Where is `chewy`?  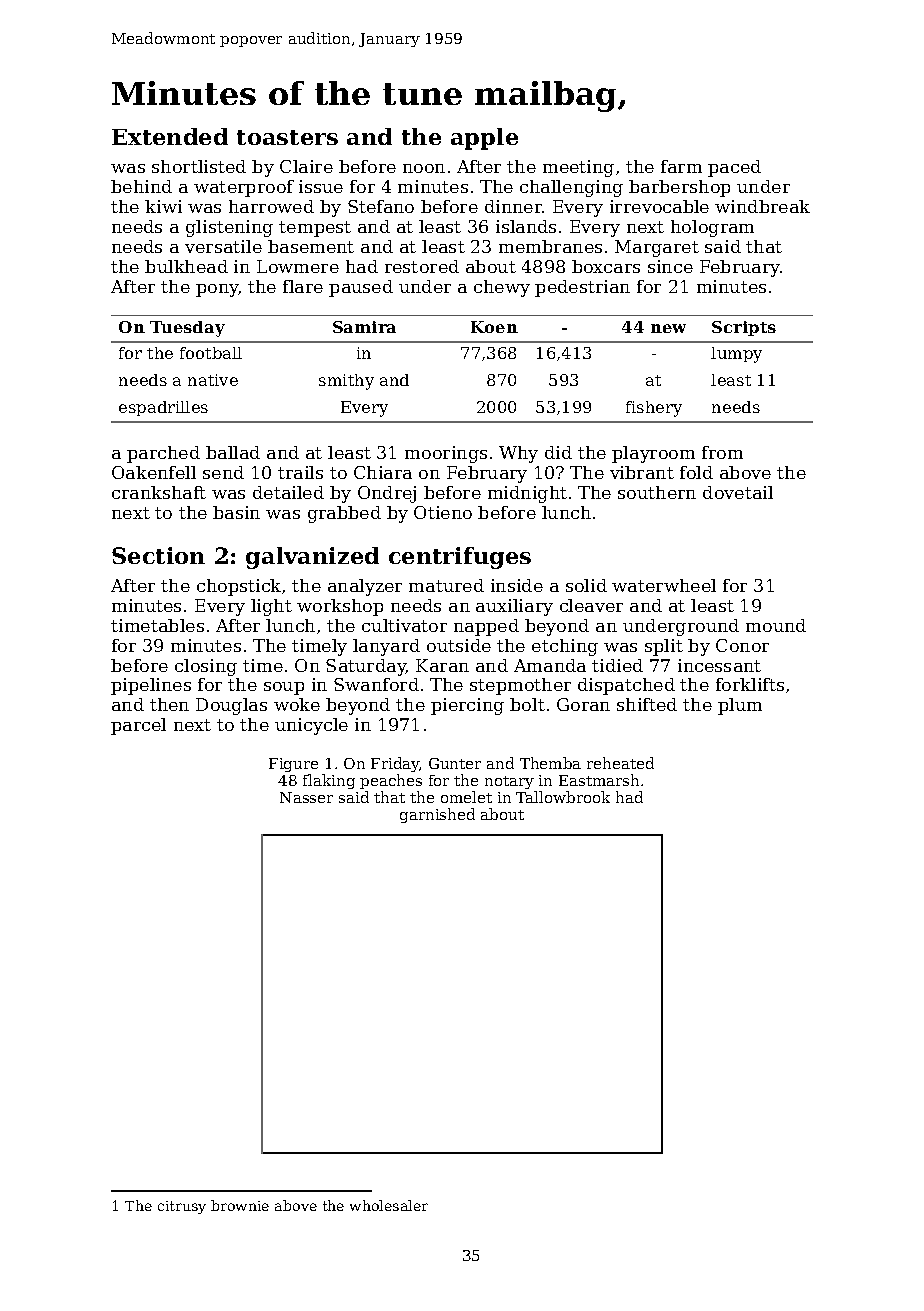 chewy is located at coordinates (502, 288).
